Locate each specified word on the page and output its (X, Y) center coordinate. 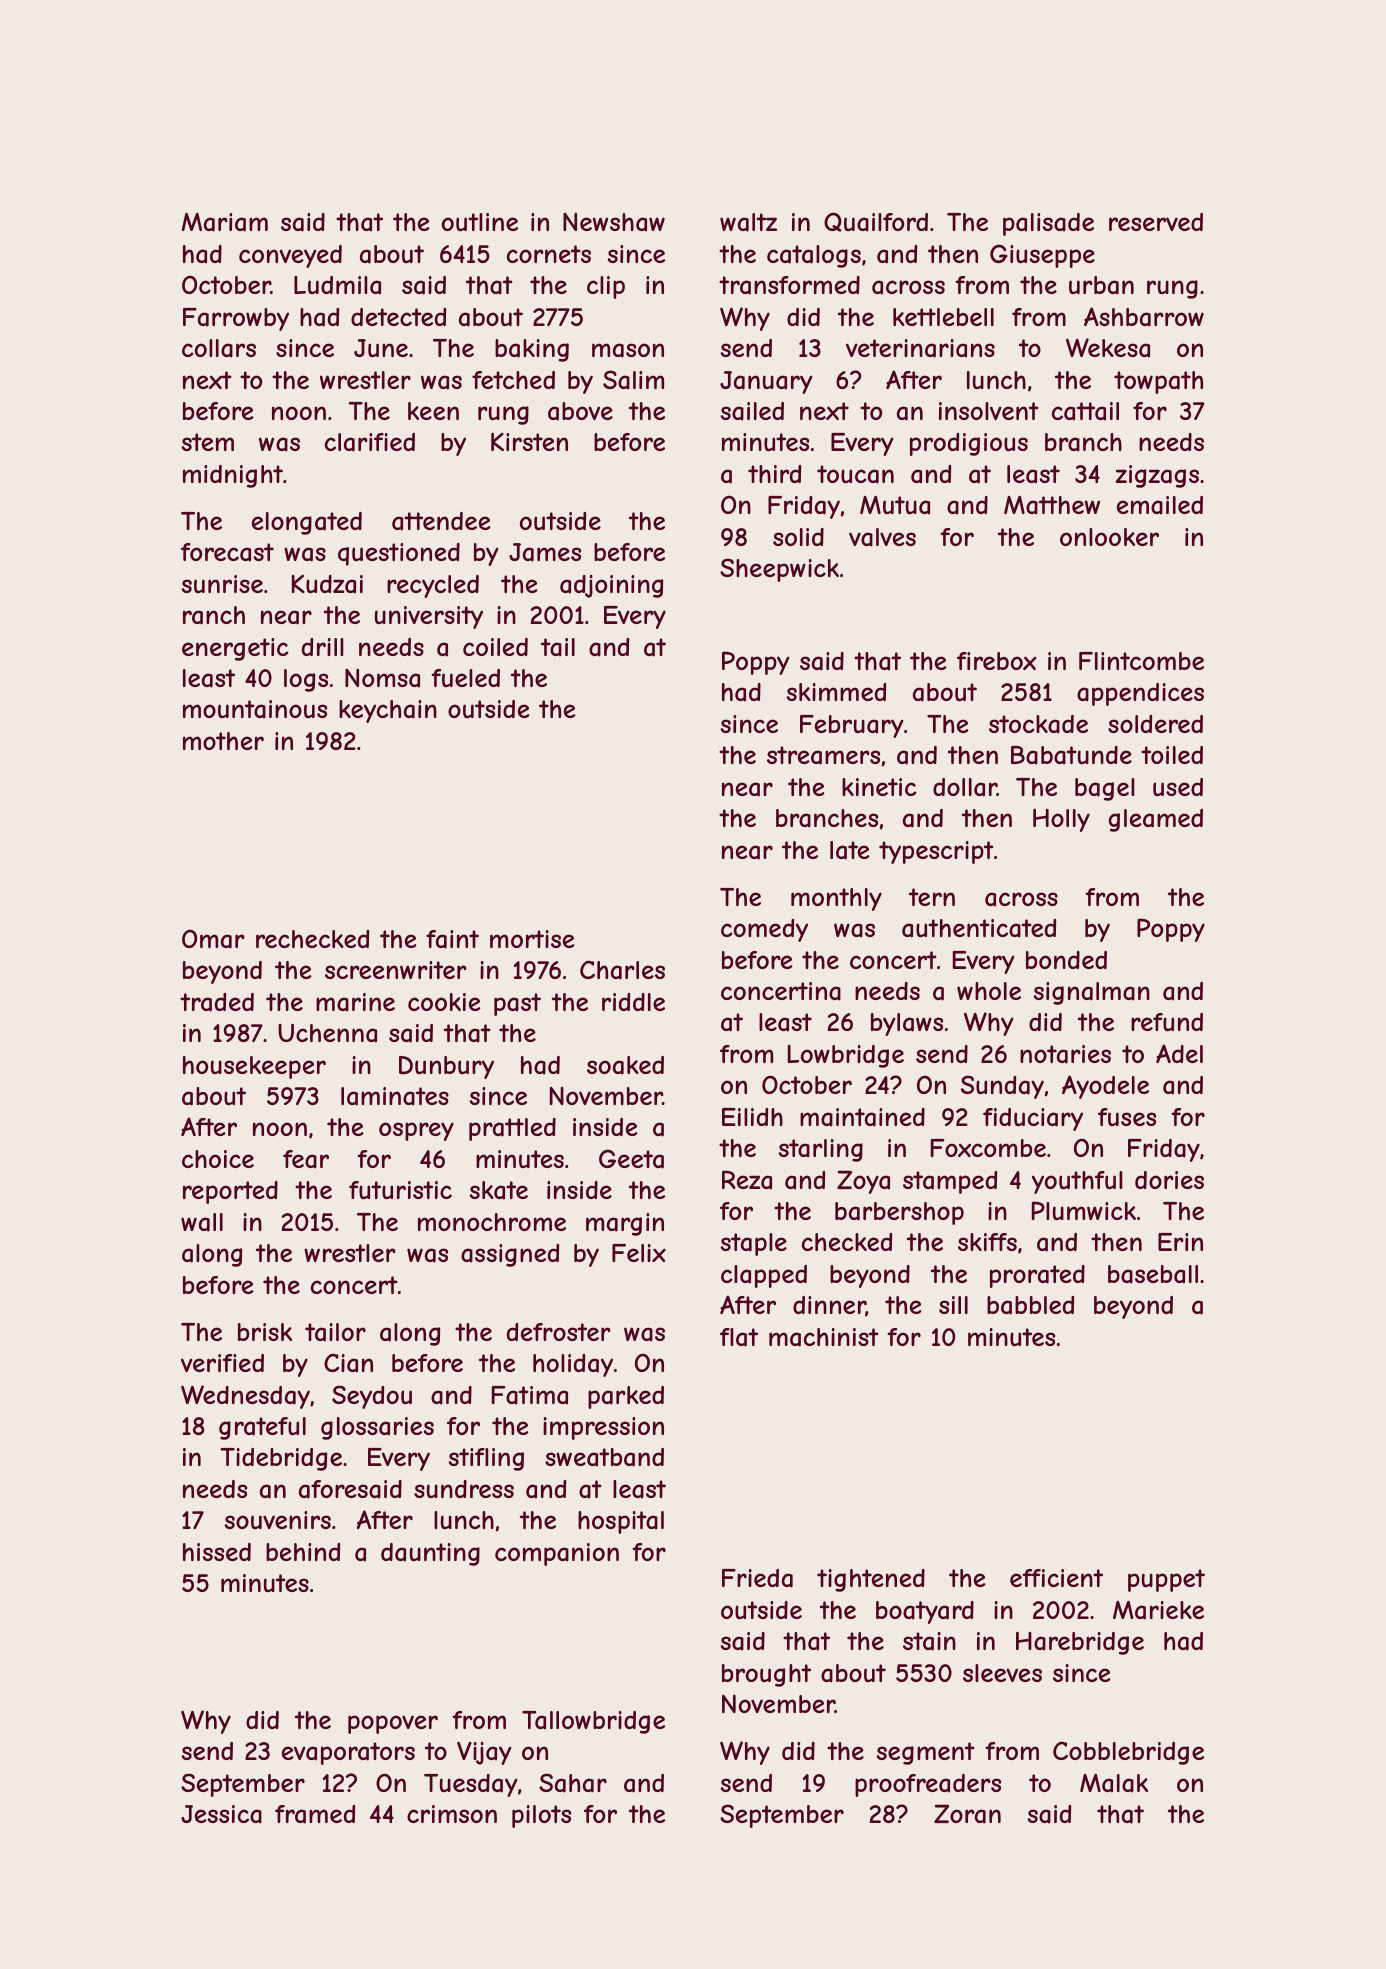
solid (798, 537)
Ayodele (1105, 1087)
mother (223, 741)
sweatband (604, 1457)
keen (433, 411)
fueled (465, 678)
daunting (430, 1554)
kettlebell (943, 317)
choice (218, 1159)
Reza (747, 1180)
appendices (1140, 694)
